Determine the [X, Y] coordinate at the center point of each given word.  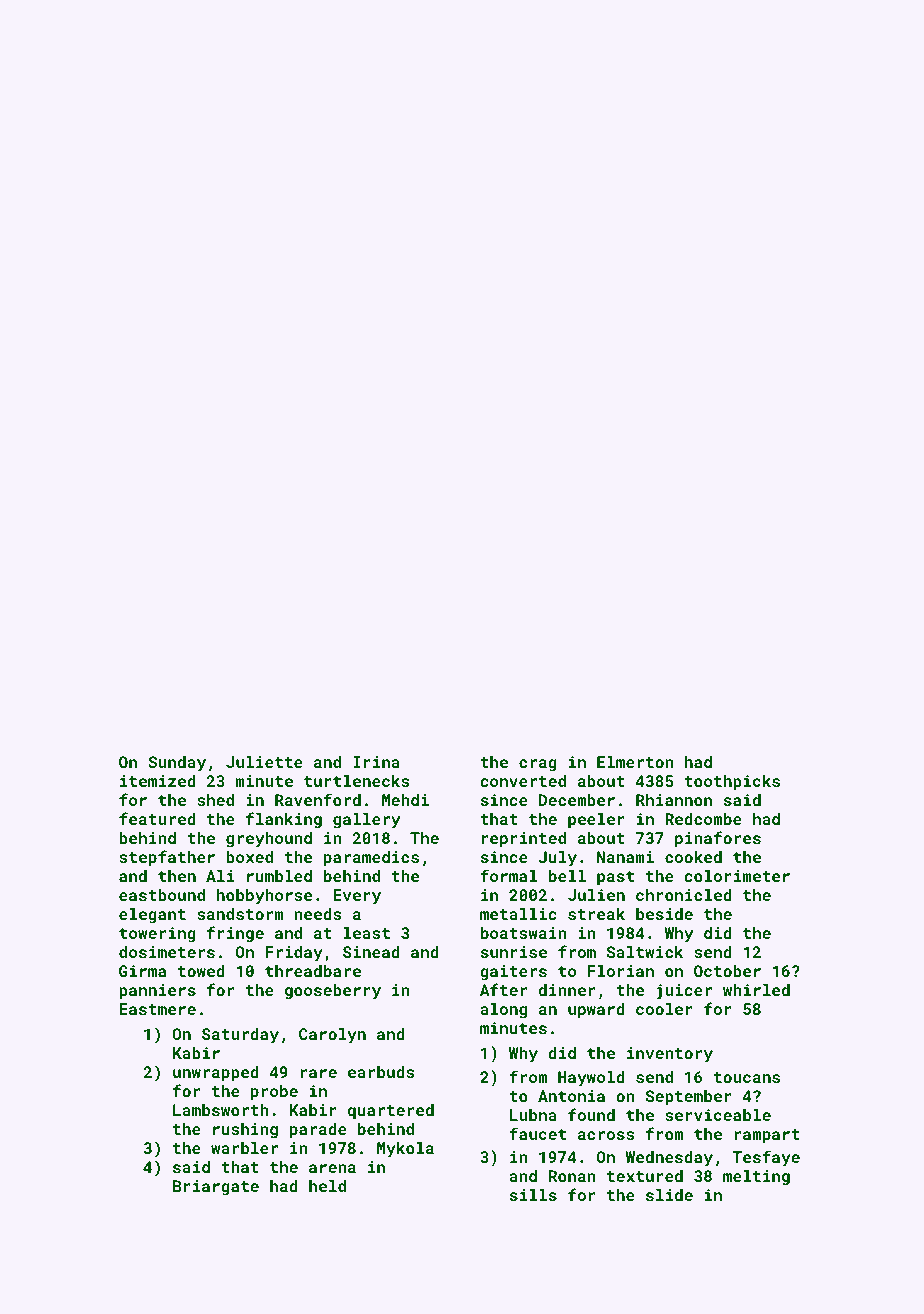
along [503, 1011]
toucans [747, 1077]
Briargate [216, 1188]
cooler [664, 1009]
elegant [152, 916]
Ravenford [318, 799]
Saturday [240, 1036]
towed [201, 971]
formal [508, 875]
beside [664, 914]
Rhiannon [674, 800]
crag [538, 765]
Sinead [371, 952]
